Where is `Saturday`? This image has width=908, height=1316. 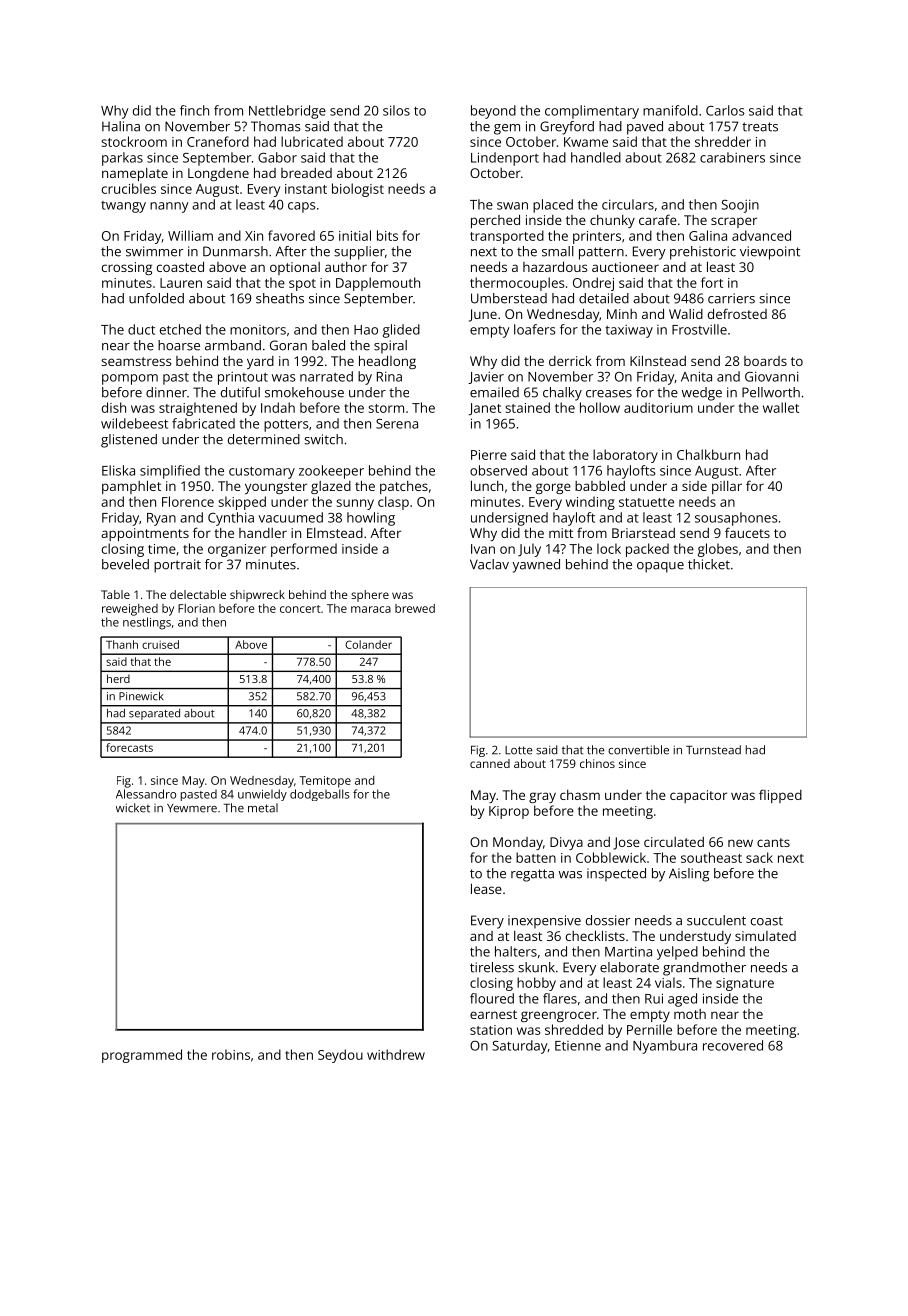
Saturday is located at coordinates (520, 1047).
